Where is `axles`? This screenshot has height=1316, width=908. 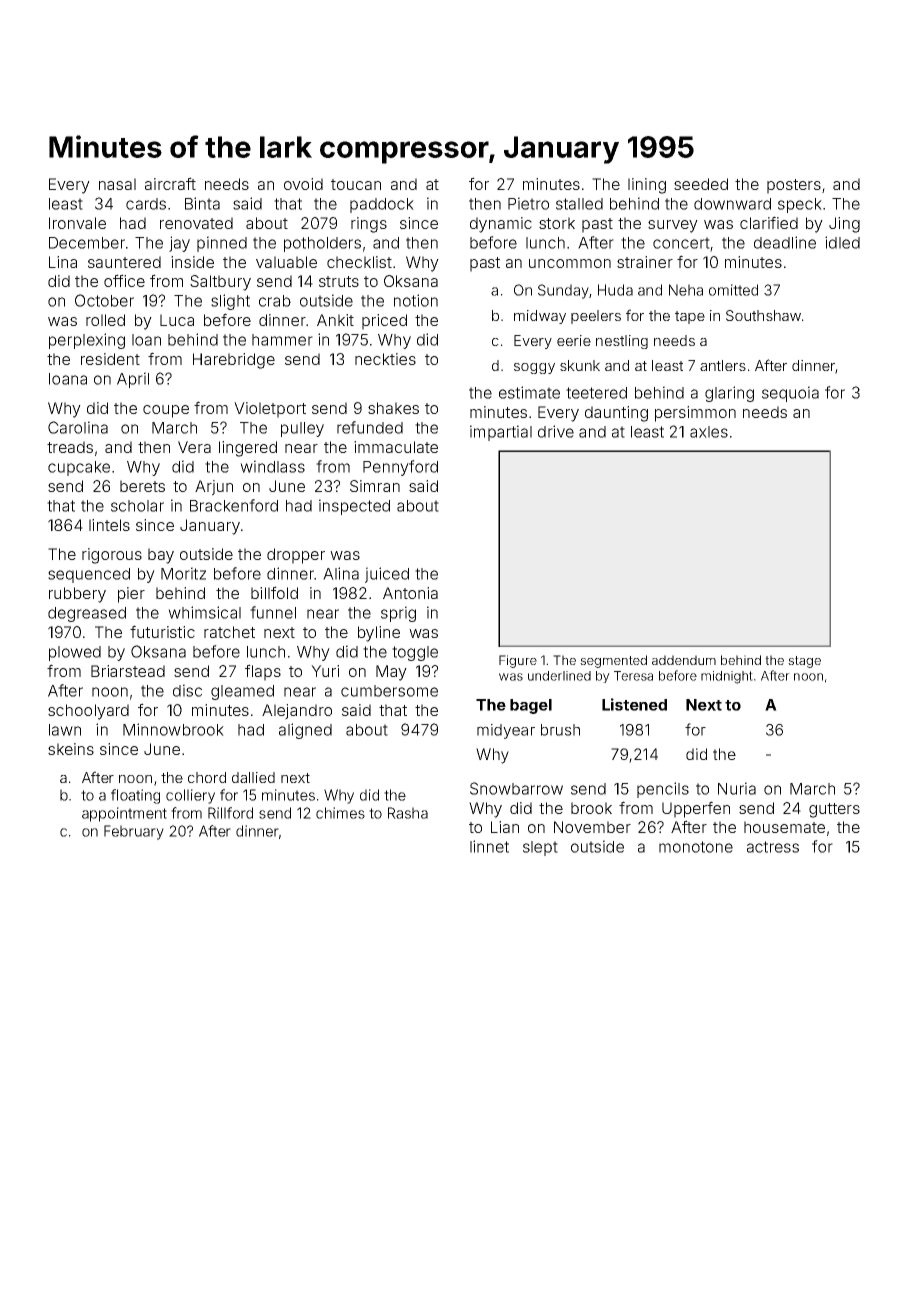 axles is located at coordinates (709, 432).
